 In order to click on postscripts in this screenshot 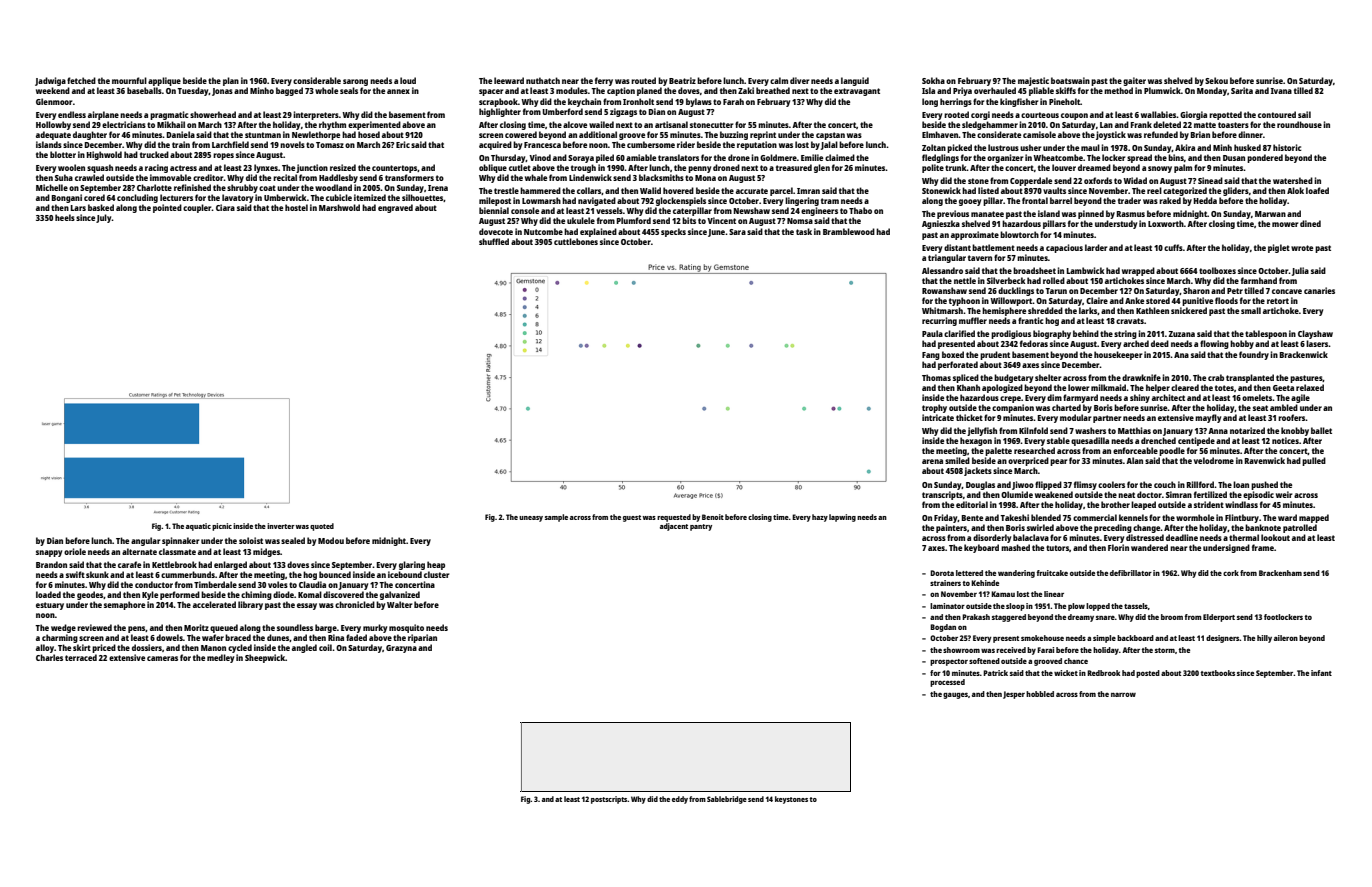, I will do `click(609, 800)`.
